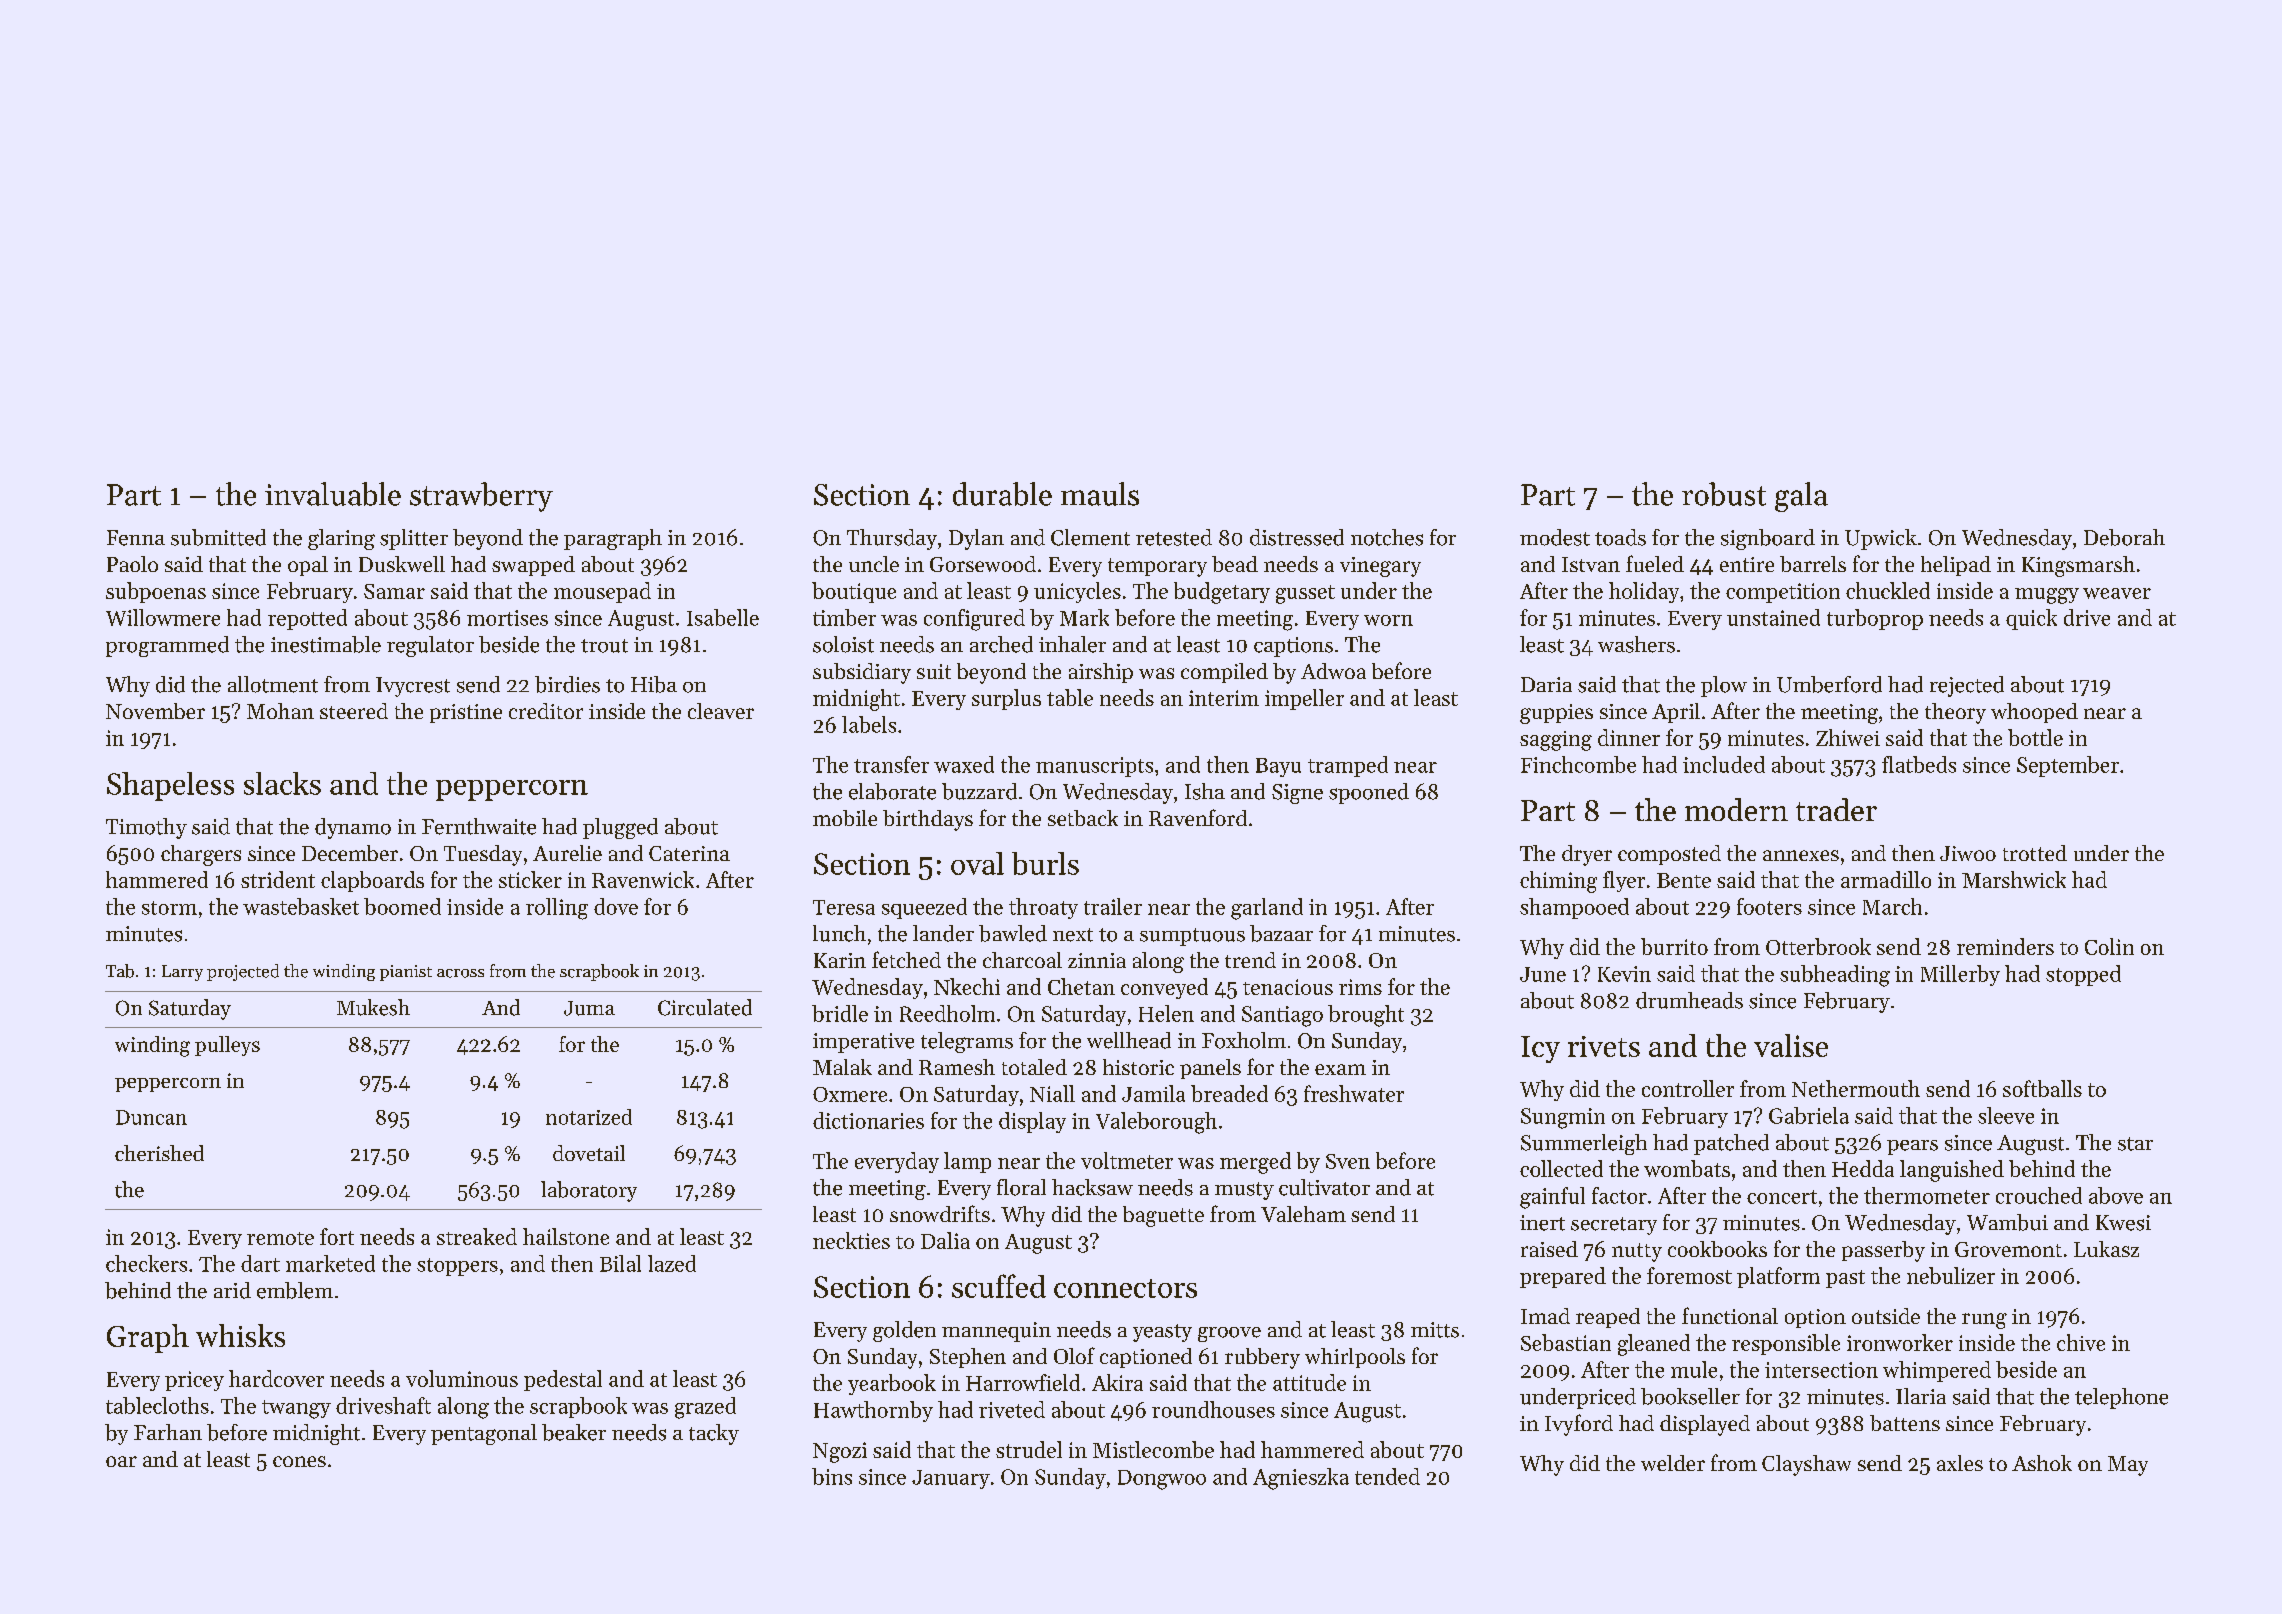 This document has width=2282, height=1614. Describe the element at coordinates (333, 494) in the document. I see `invaluable` at that location.
